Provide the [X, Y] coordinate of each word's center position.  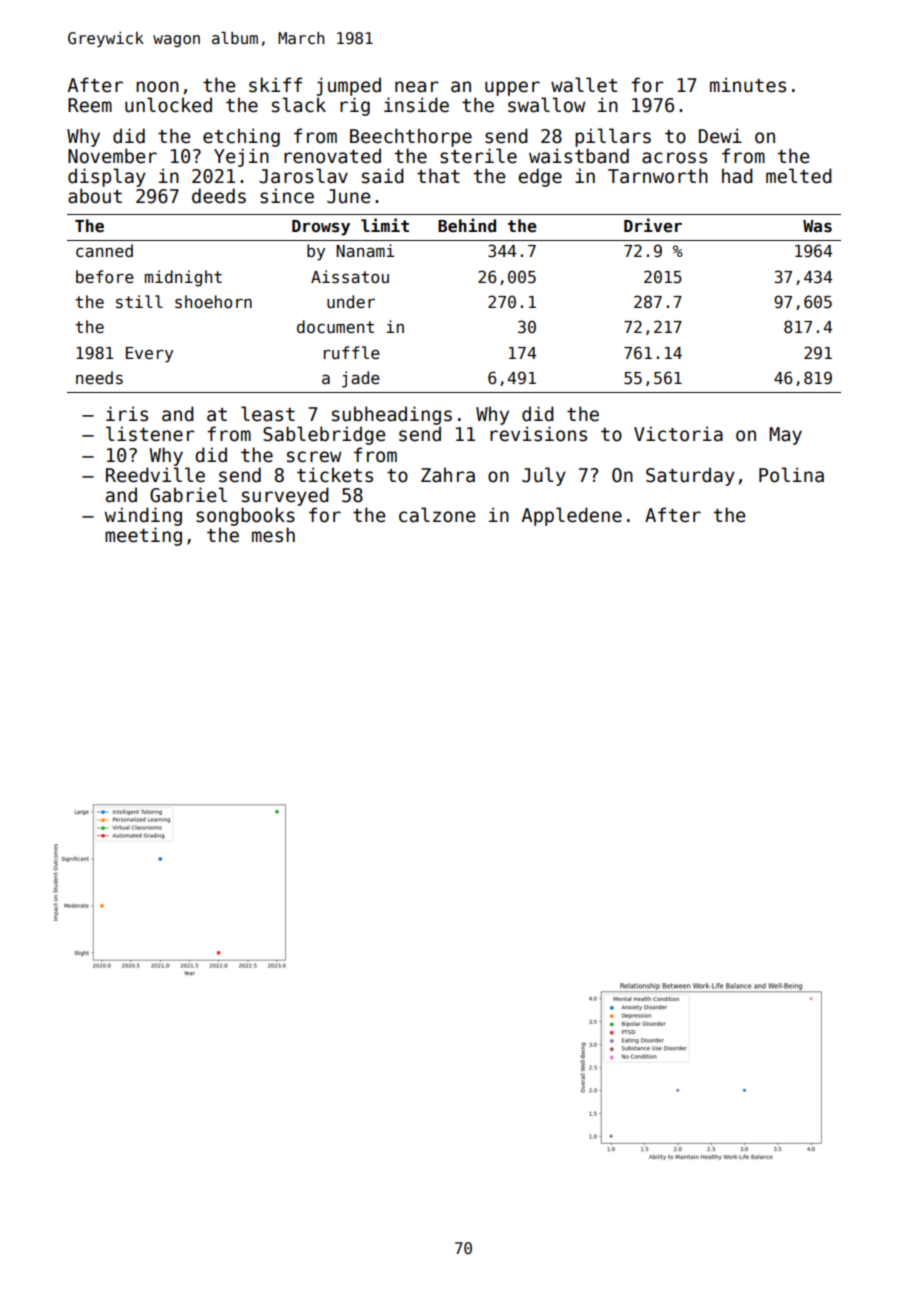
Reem [90, 105]
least [268, 414]
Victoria [678, 434]
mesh [273, 535]
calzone [437, 515]
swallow [546, 105]
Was [817, 226]
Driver [653, 225]
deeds [219, 196]
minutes [748, 85]
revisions [538, 434]
